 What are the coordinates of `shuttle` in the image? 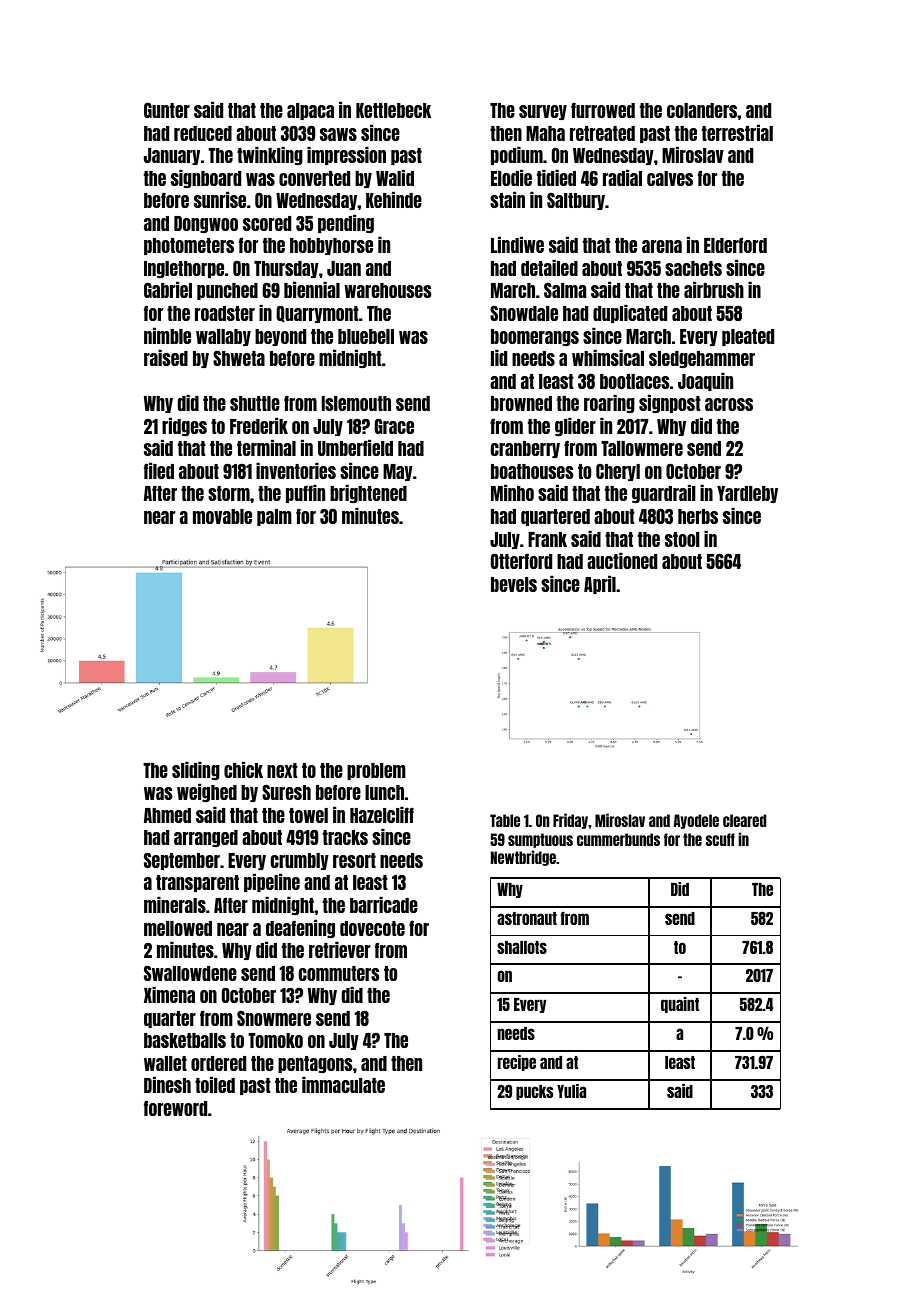 It's located at (255, 403).
